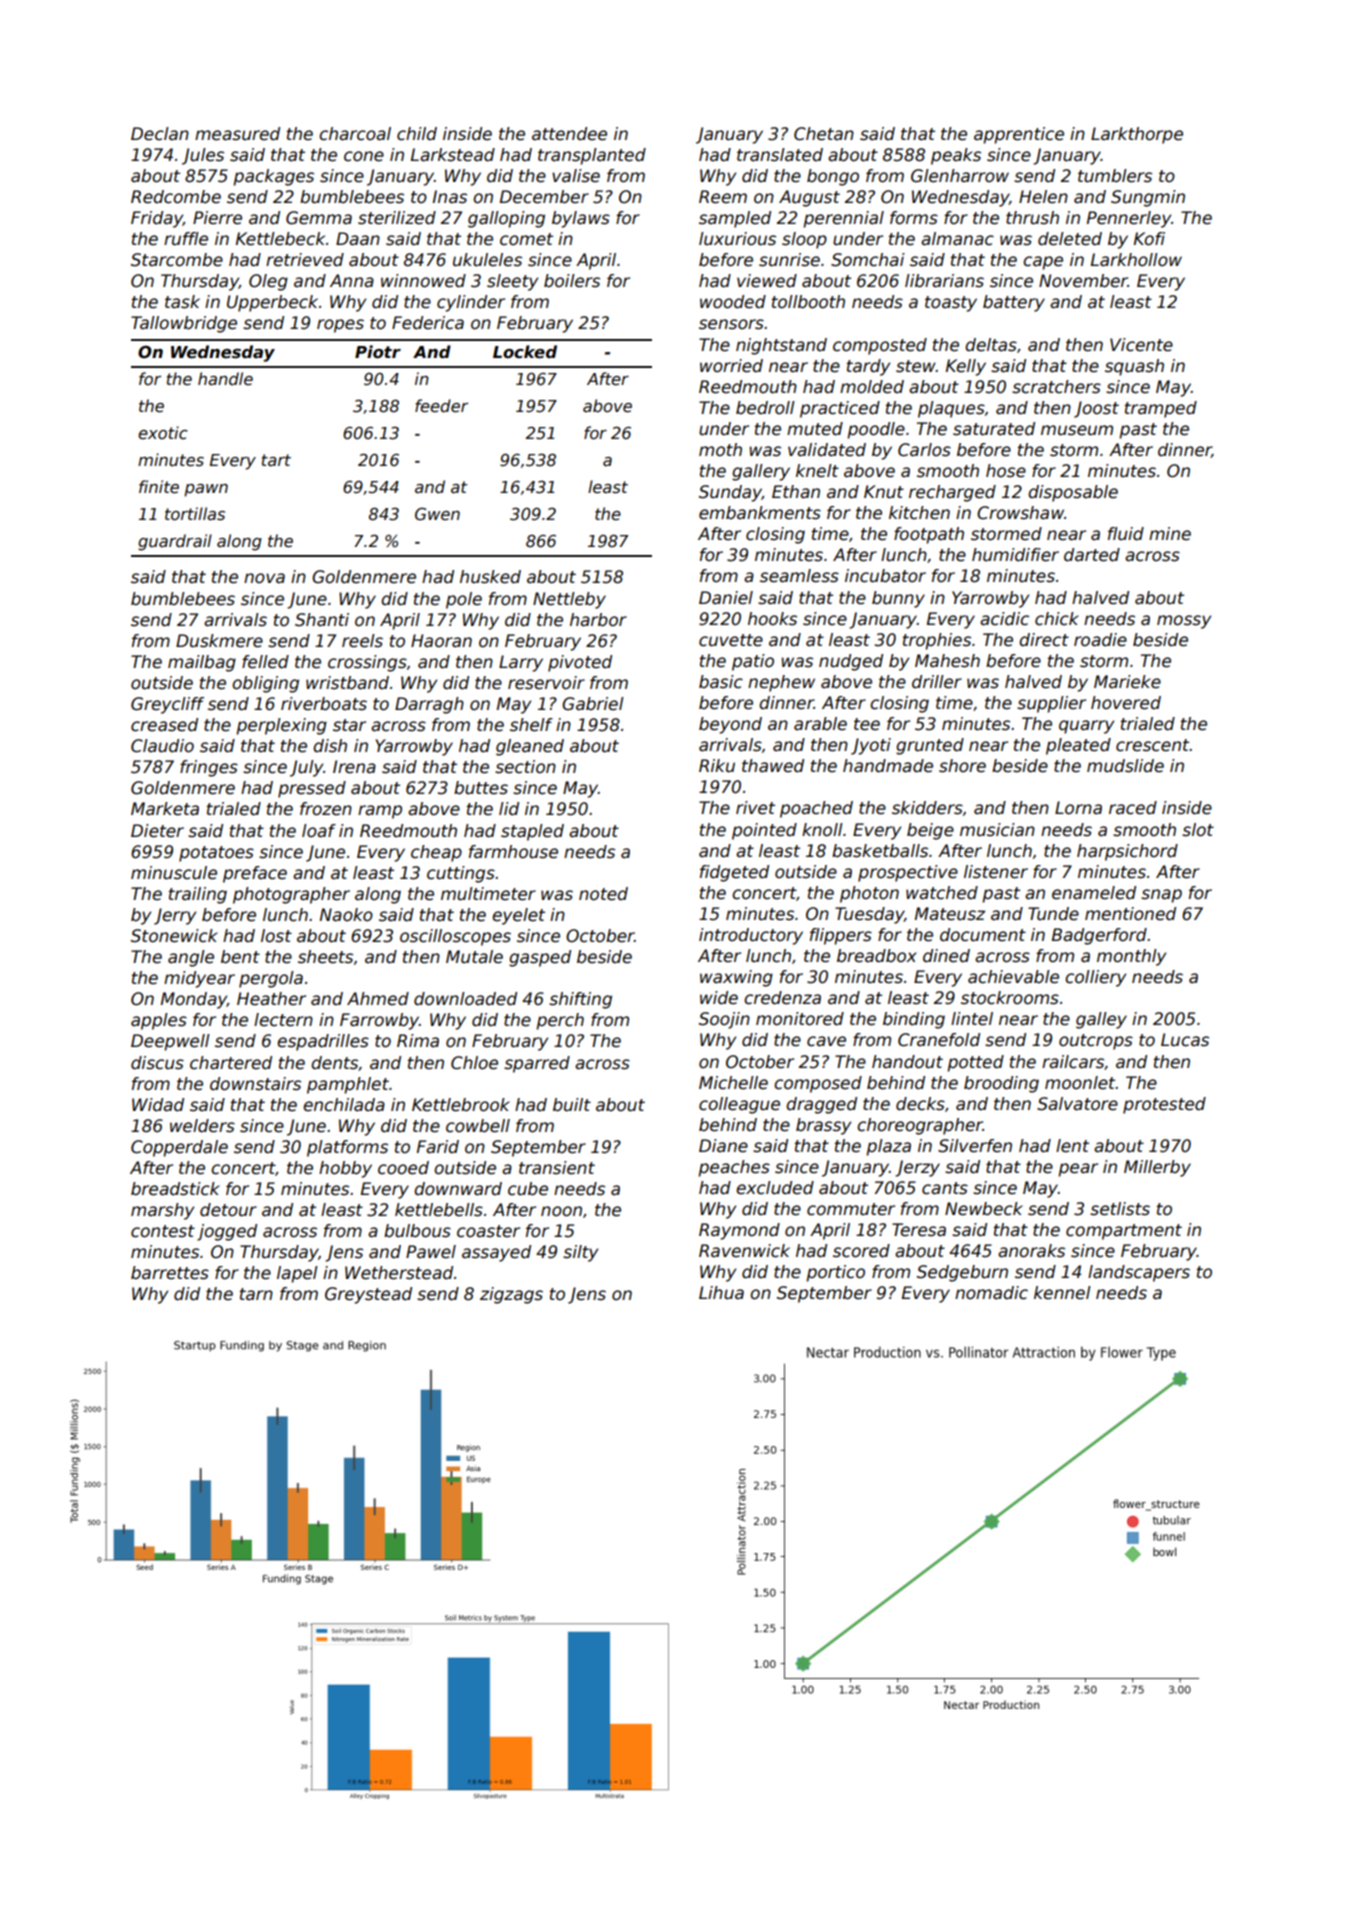  Describe the element at coordinates (1141, 345) in the screenshot. I see `Vicente` at that location.
